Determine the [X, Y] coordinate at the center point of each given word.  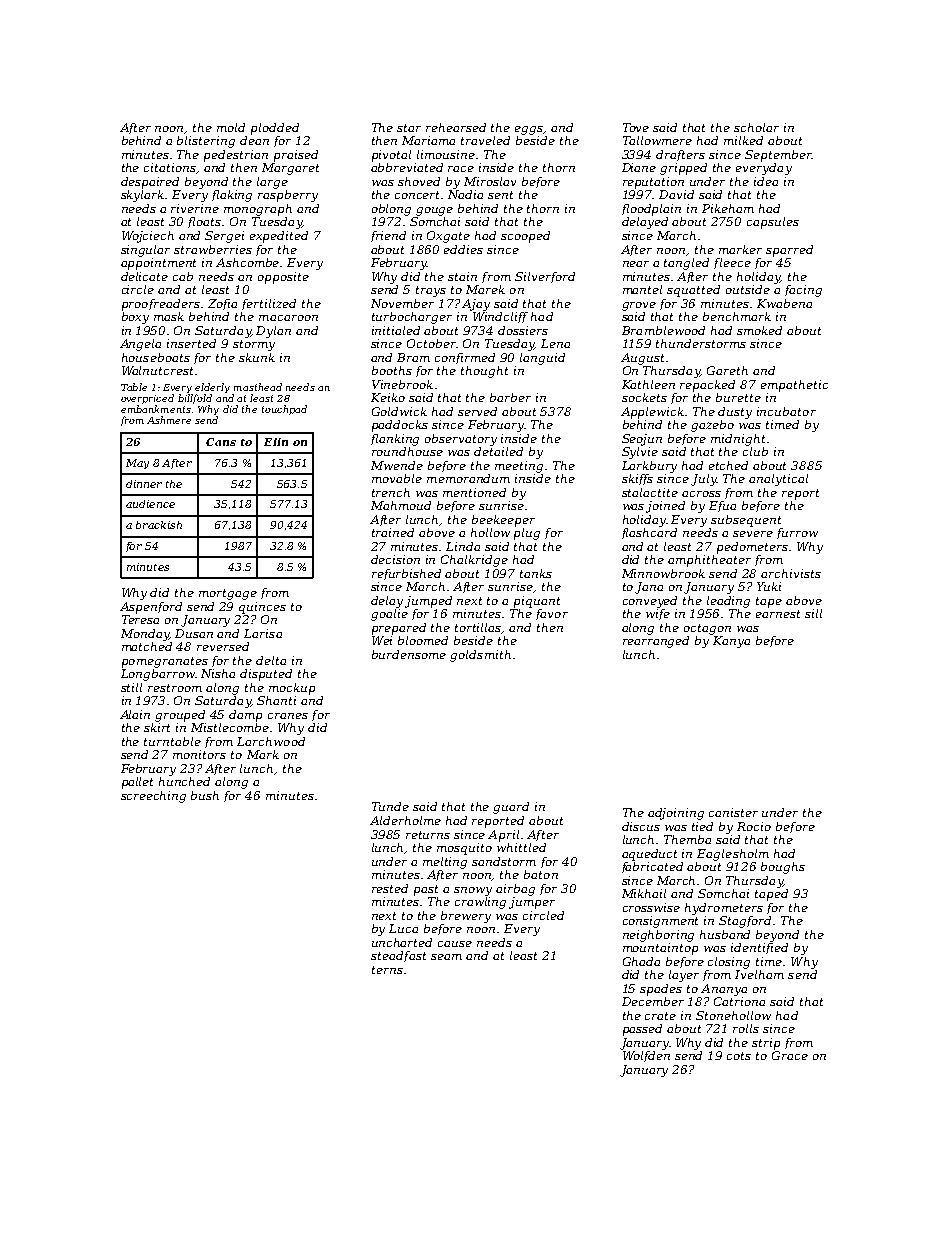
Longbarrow [158, 675]
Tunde [390, 806]
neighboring [658, 936]
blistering [206, 142]
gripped [683, 169]
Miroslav [490, 181]
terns [387, 970]
